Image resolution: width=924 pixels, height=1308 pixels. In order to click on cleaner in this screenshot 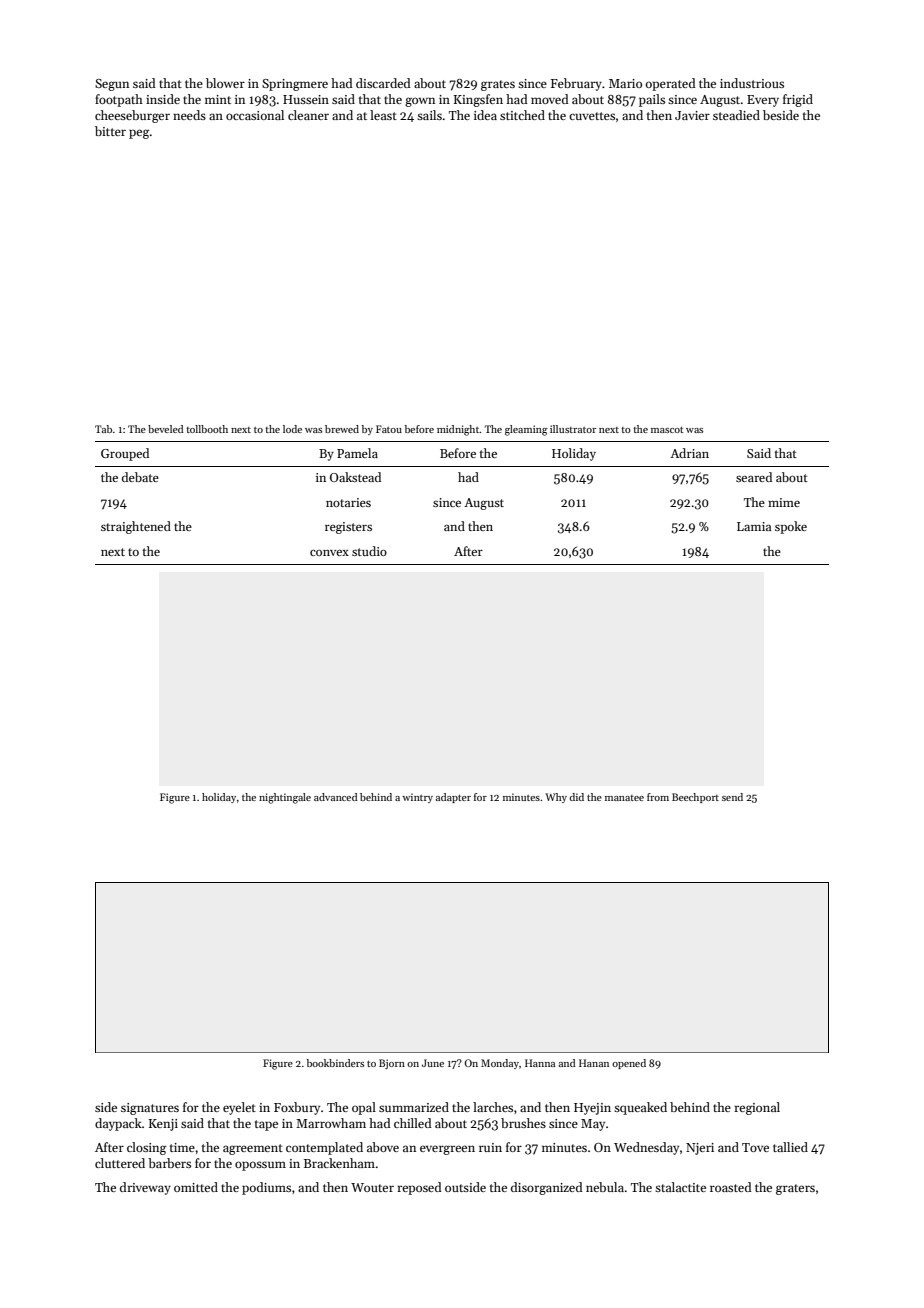, I will do `click(308, 115)`.
